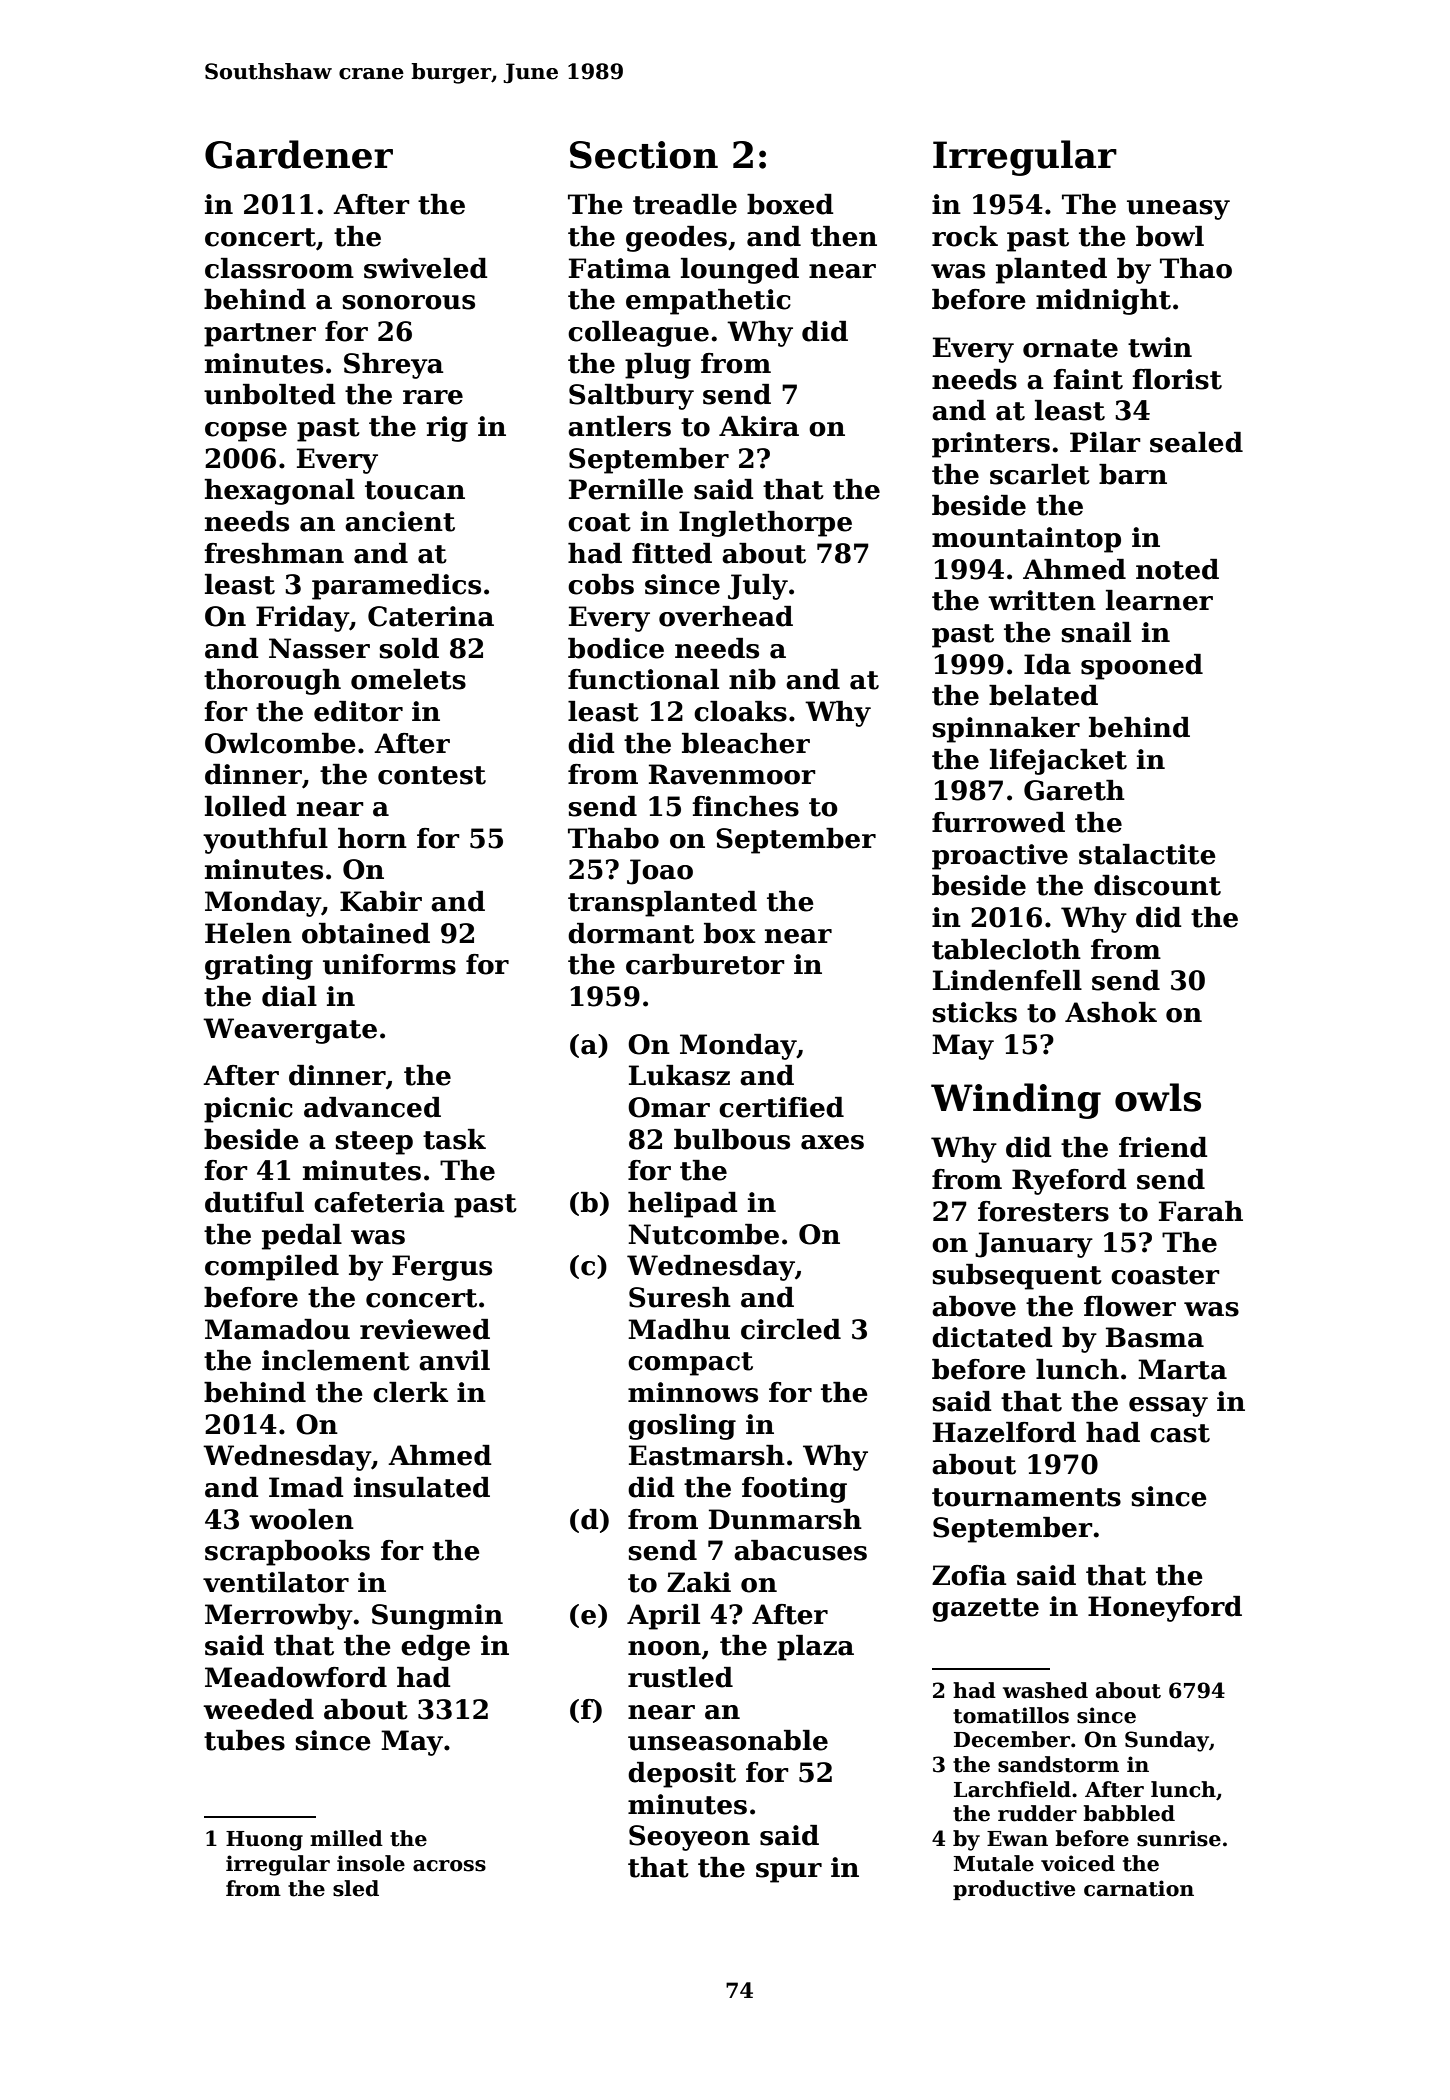  I want to click on scrapbooks, so click(287, 1553).
